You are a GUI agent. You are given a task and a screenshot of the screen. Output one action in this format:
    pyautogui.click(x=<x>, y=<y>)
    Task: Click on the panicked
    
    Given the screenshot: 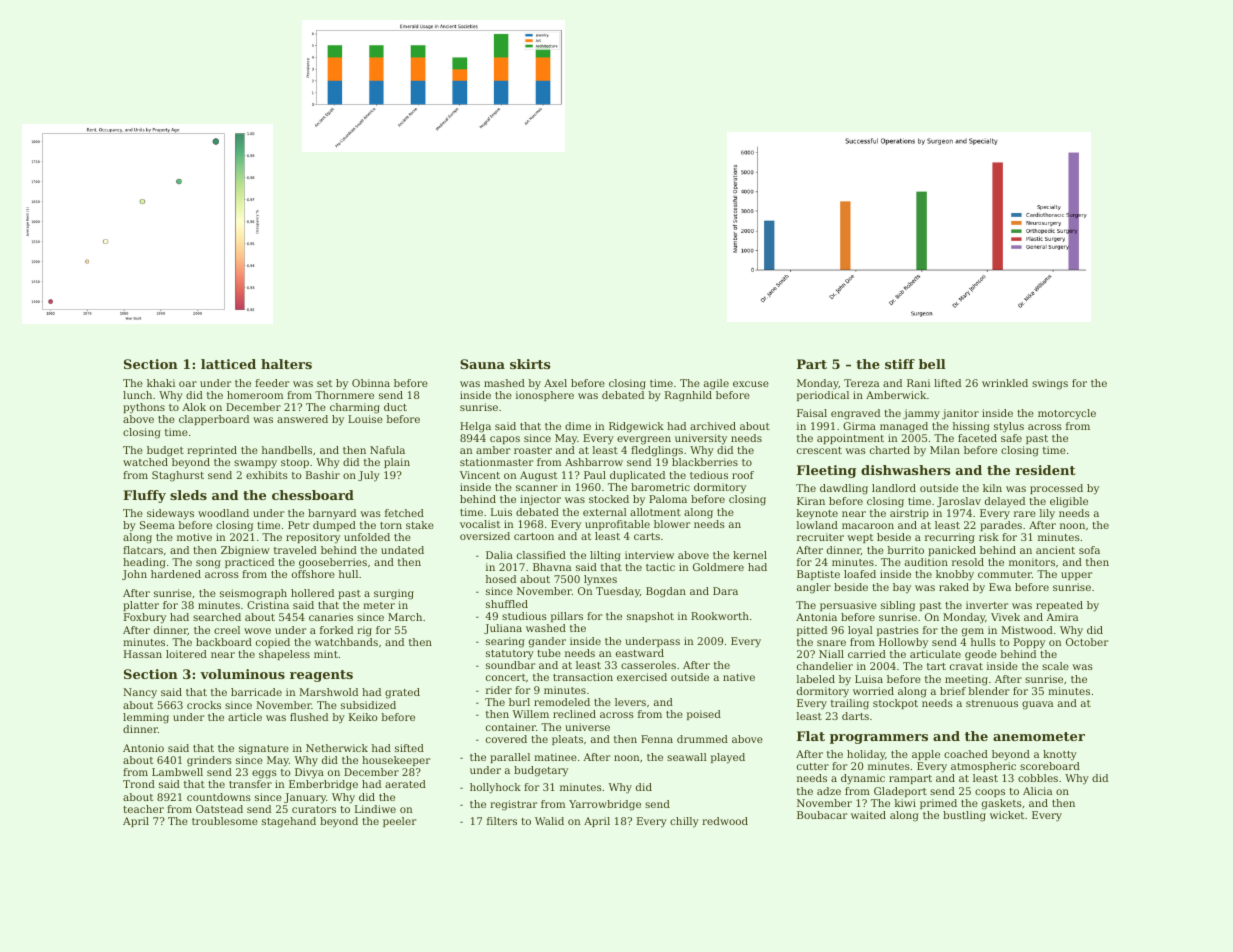 What is the action you would take?
    pyautogui.click(x=952, y=551)
